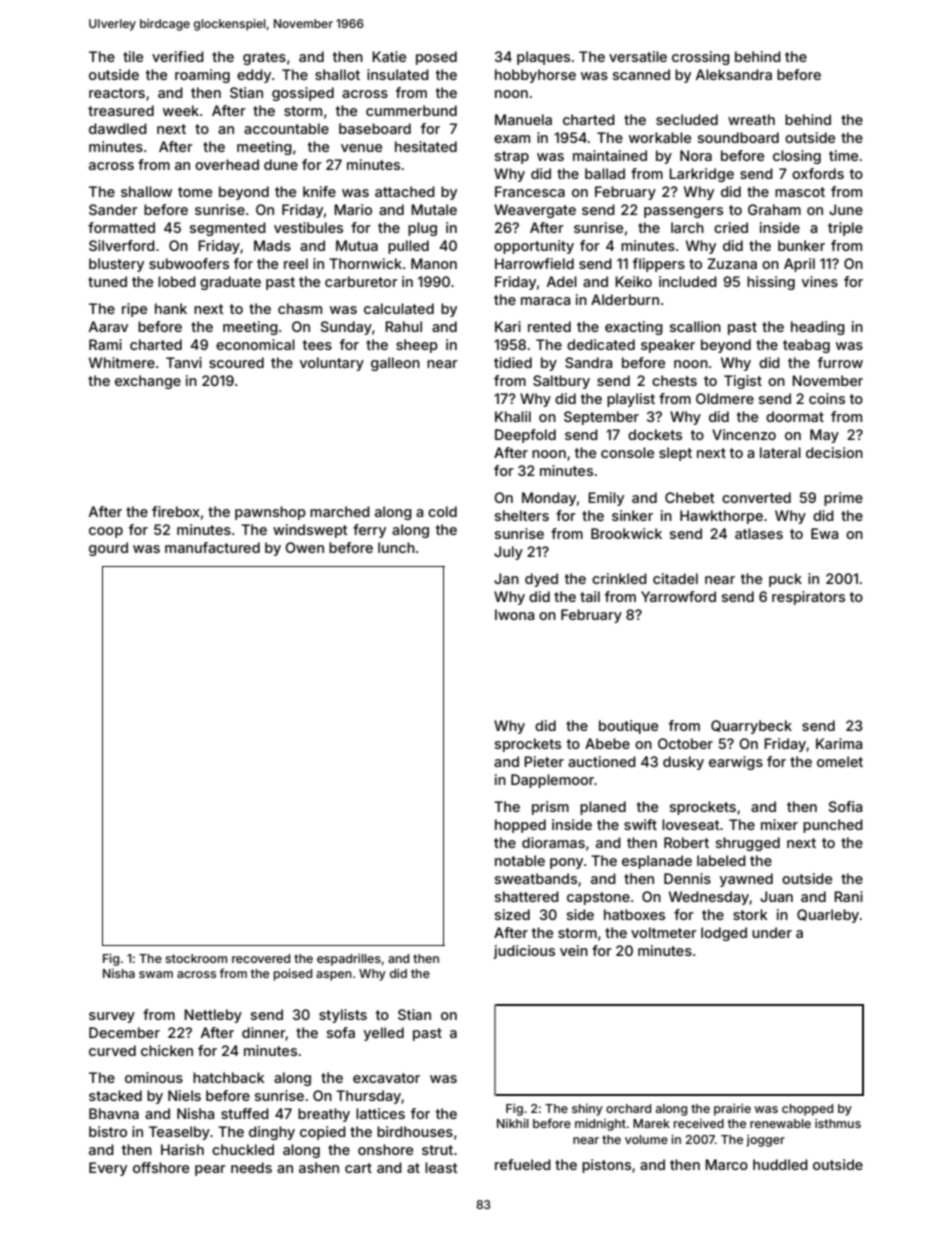 The image size is (952, 1233). What do you see at coordinates (845, 229) in the page?
I see `triple` at bounding box center [845, 229].
